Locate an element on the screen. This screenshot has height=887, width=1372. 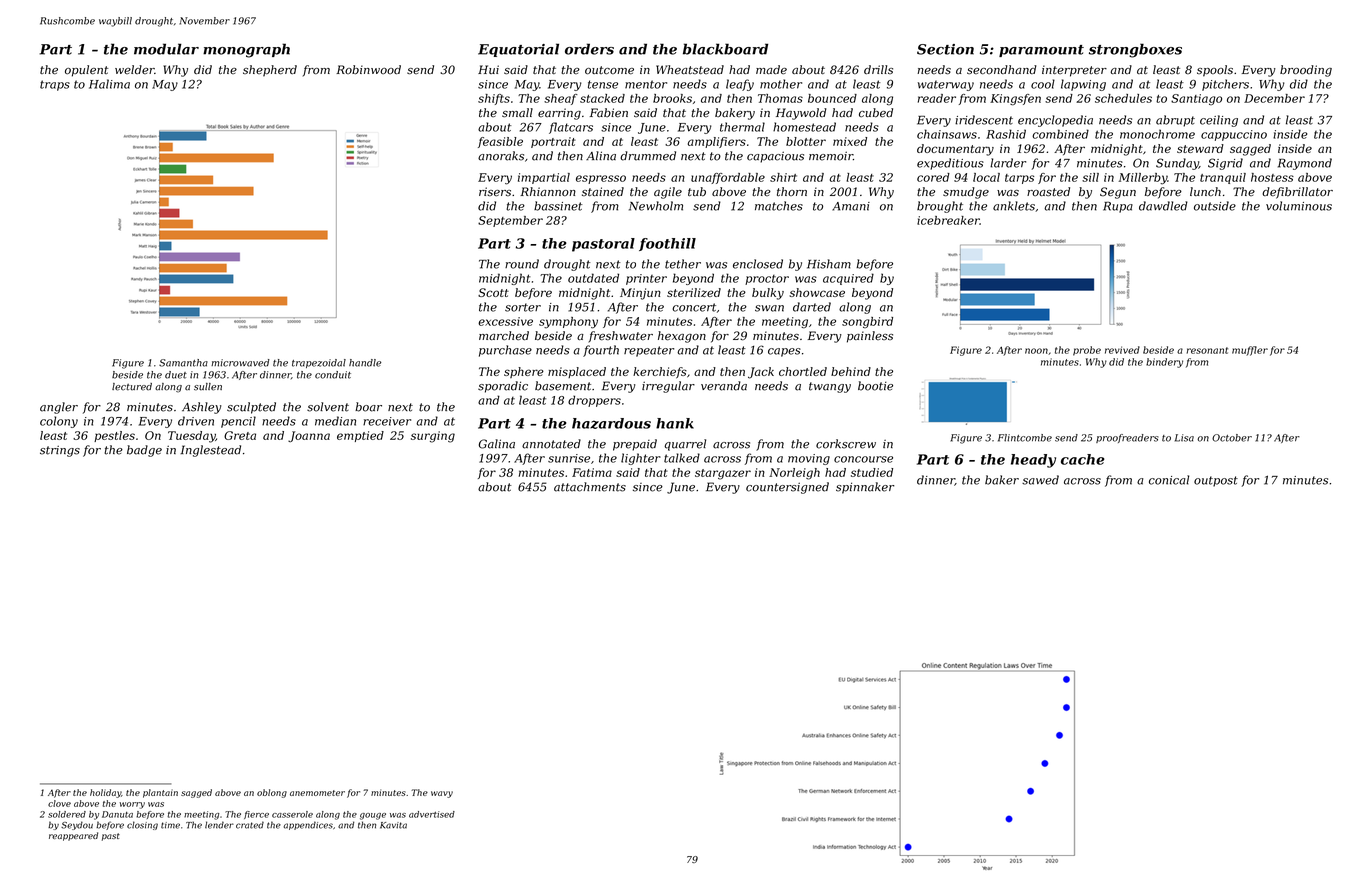
Inglestead is located at coordinates (210, 451).
